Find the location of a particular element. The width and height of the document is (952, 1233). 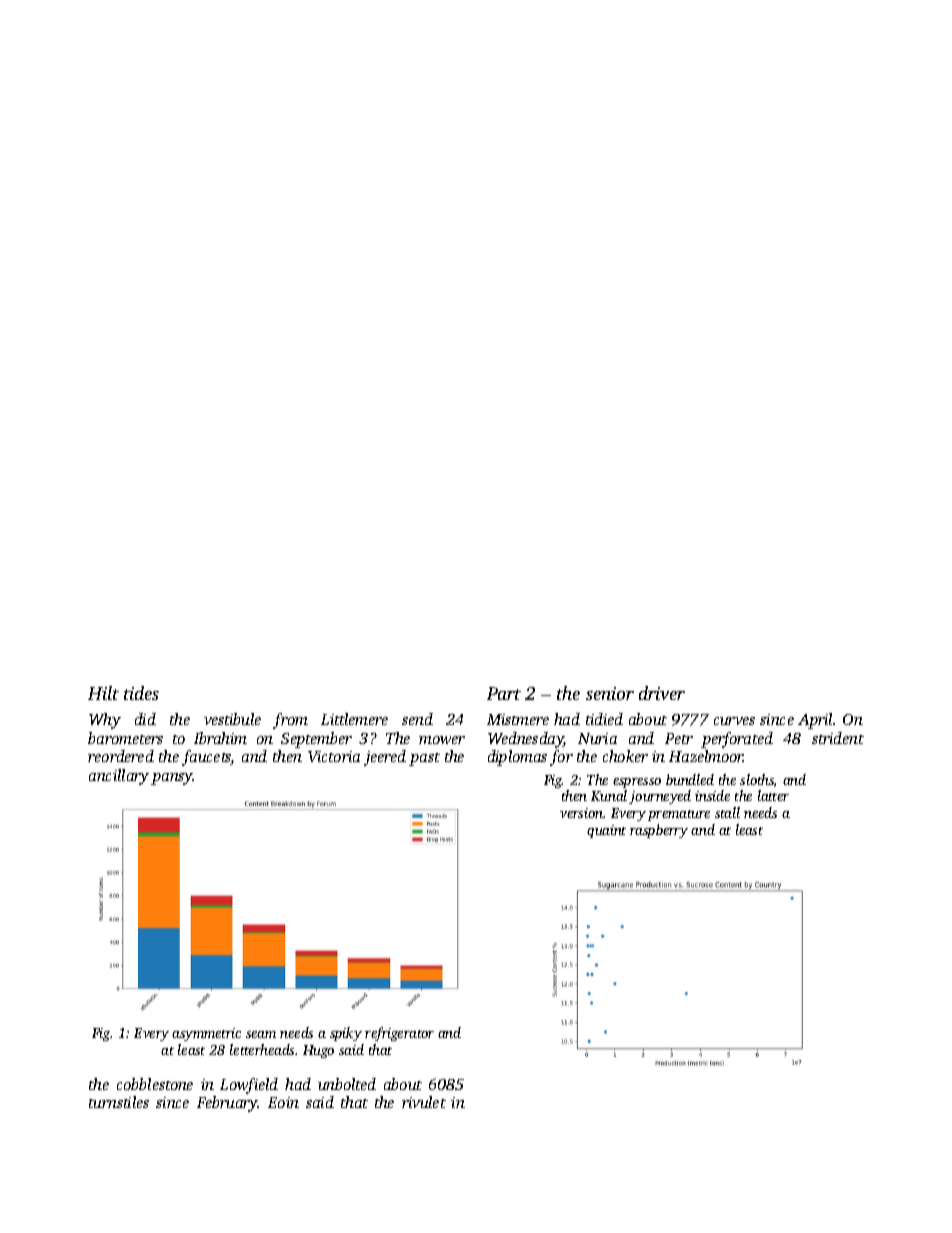

refrigerator is located at coordinates (399, 1034).
